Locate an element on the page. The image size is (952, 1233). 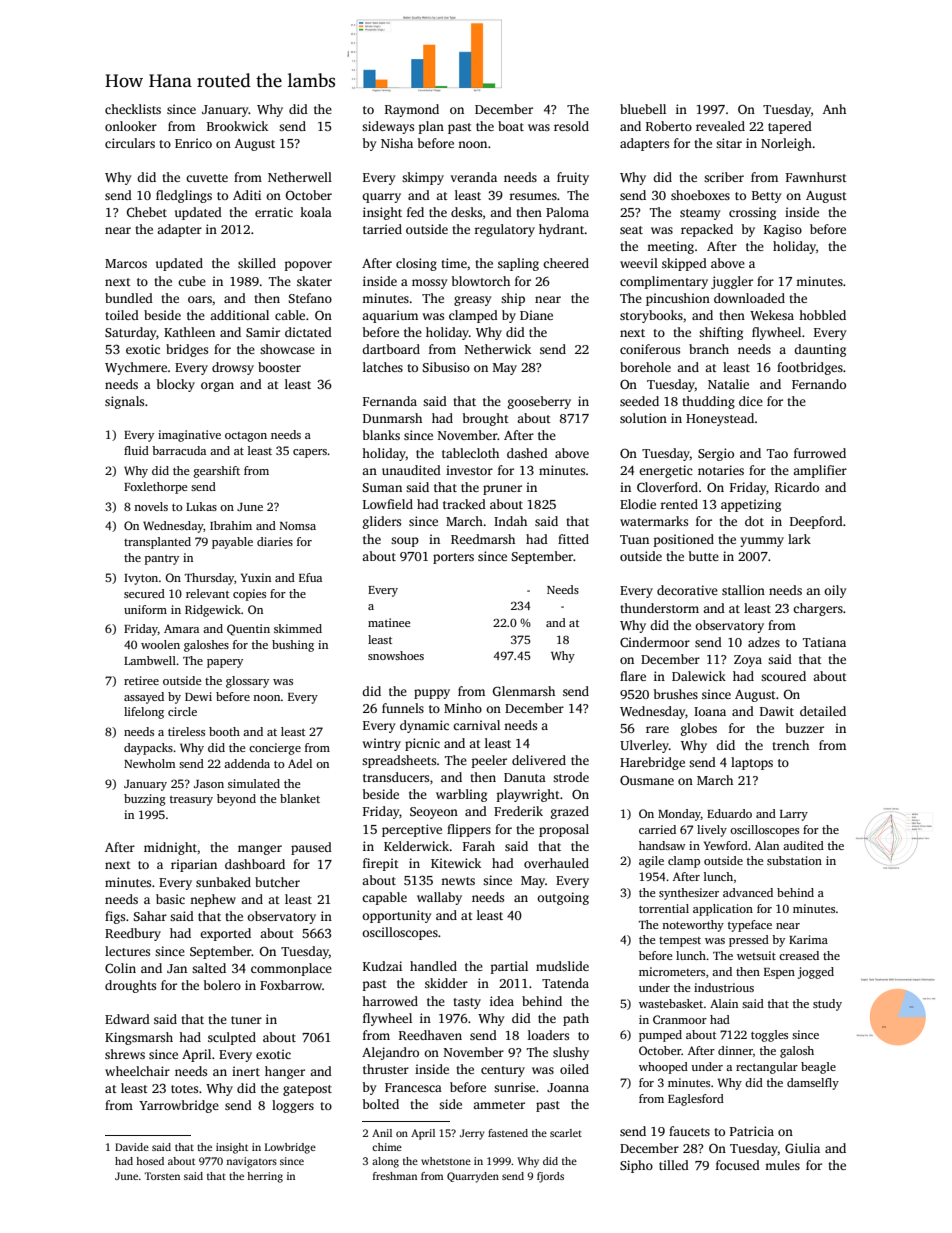
Davide is located at coordinates (132, 1147).
